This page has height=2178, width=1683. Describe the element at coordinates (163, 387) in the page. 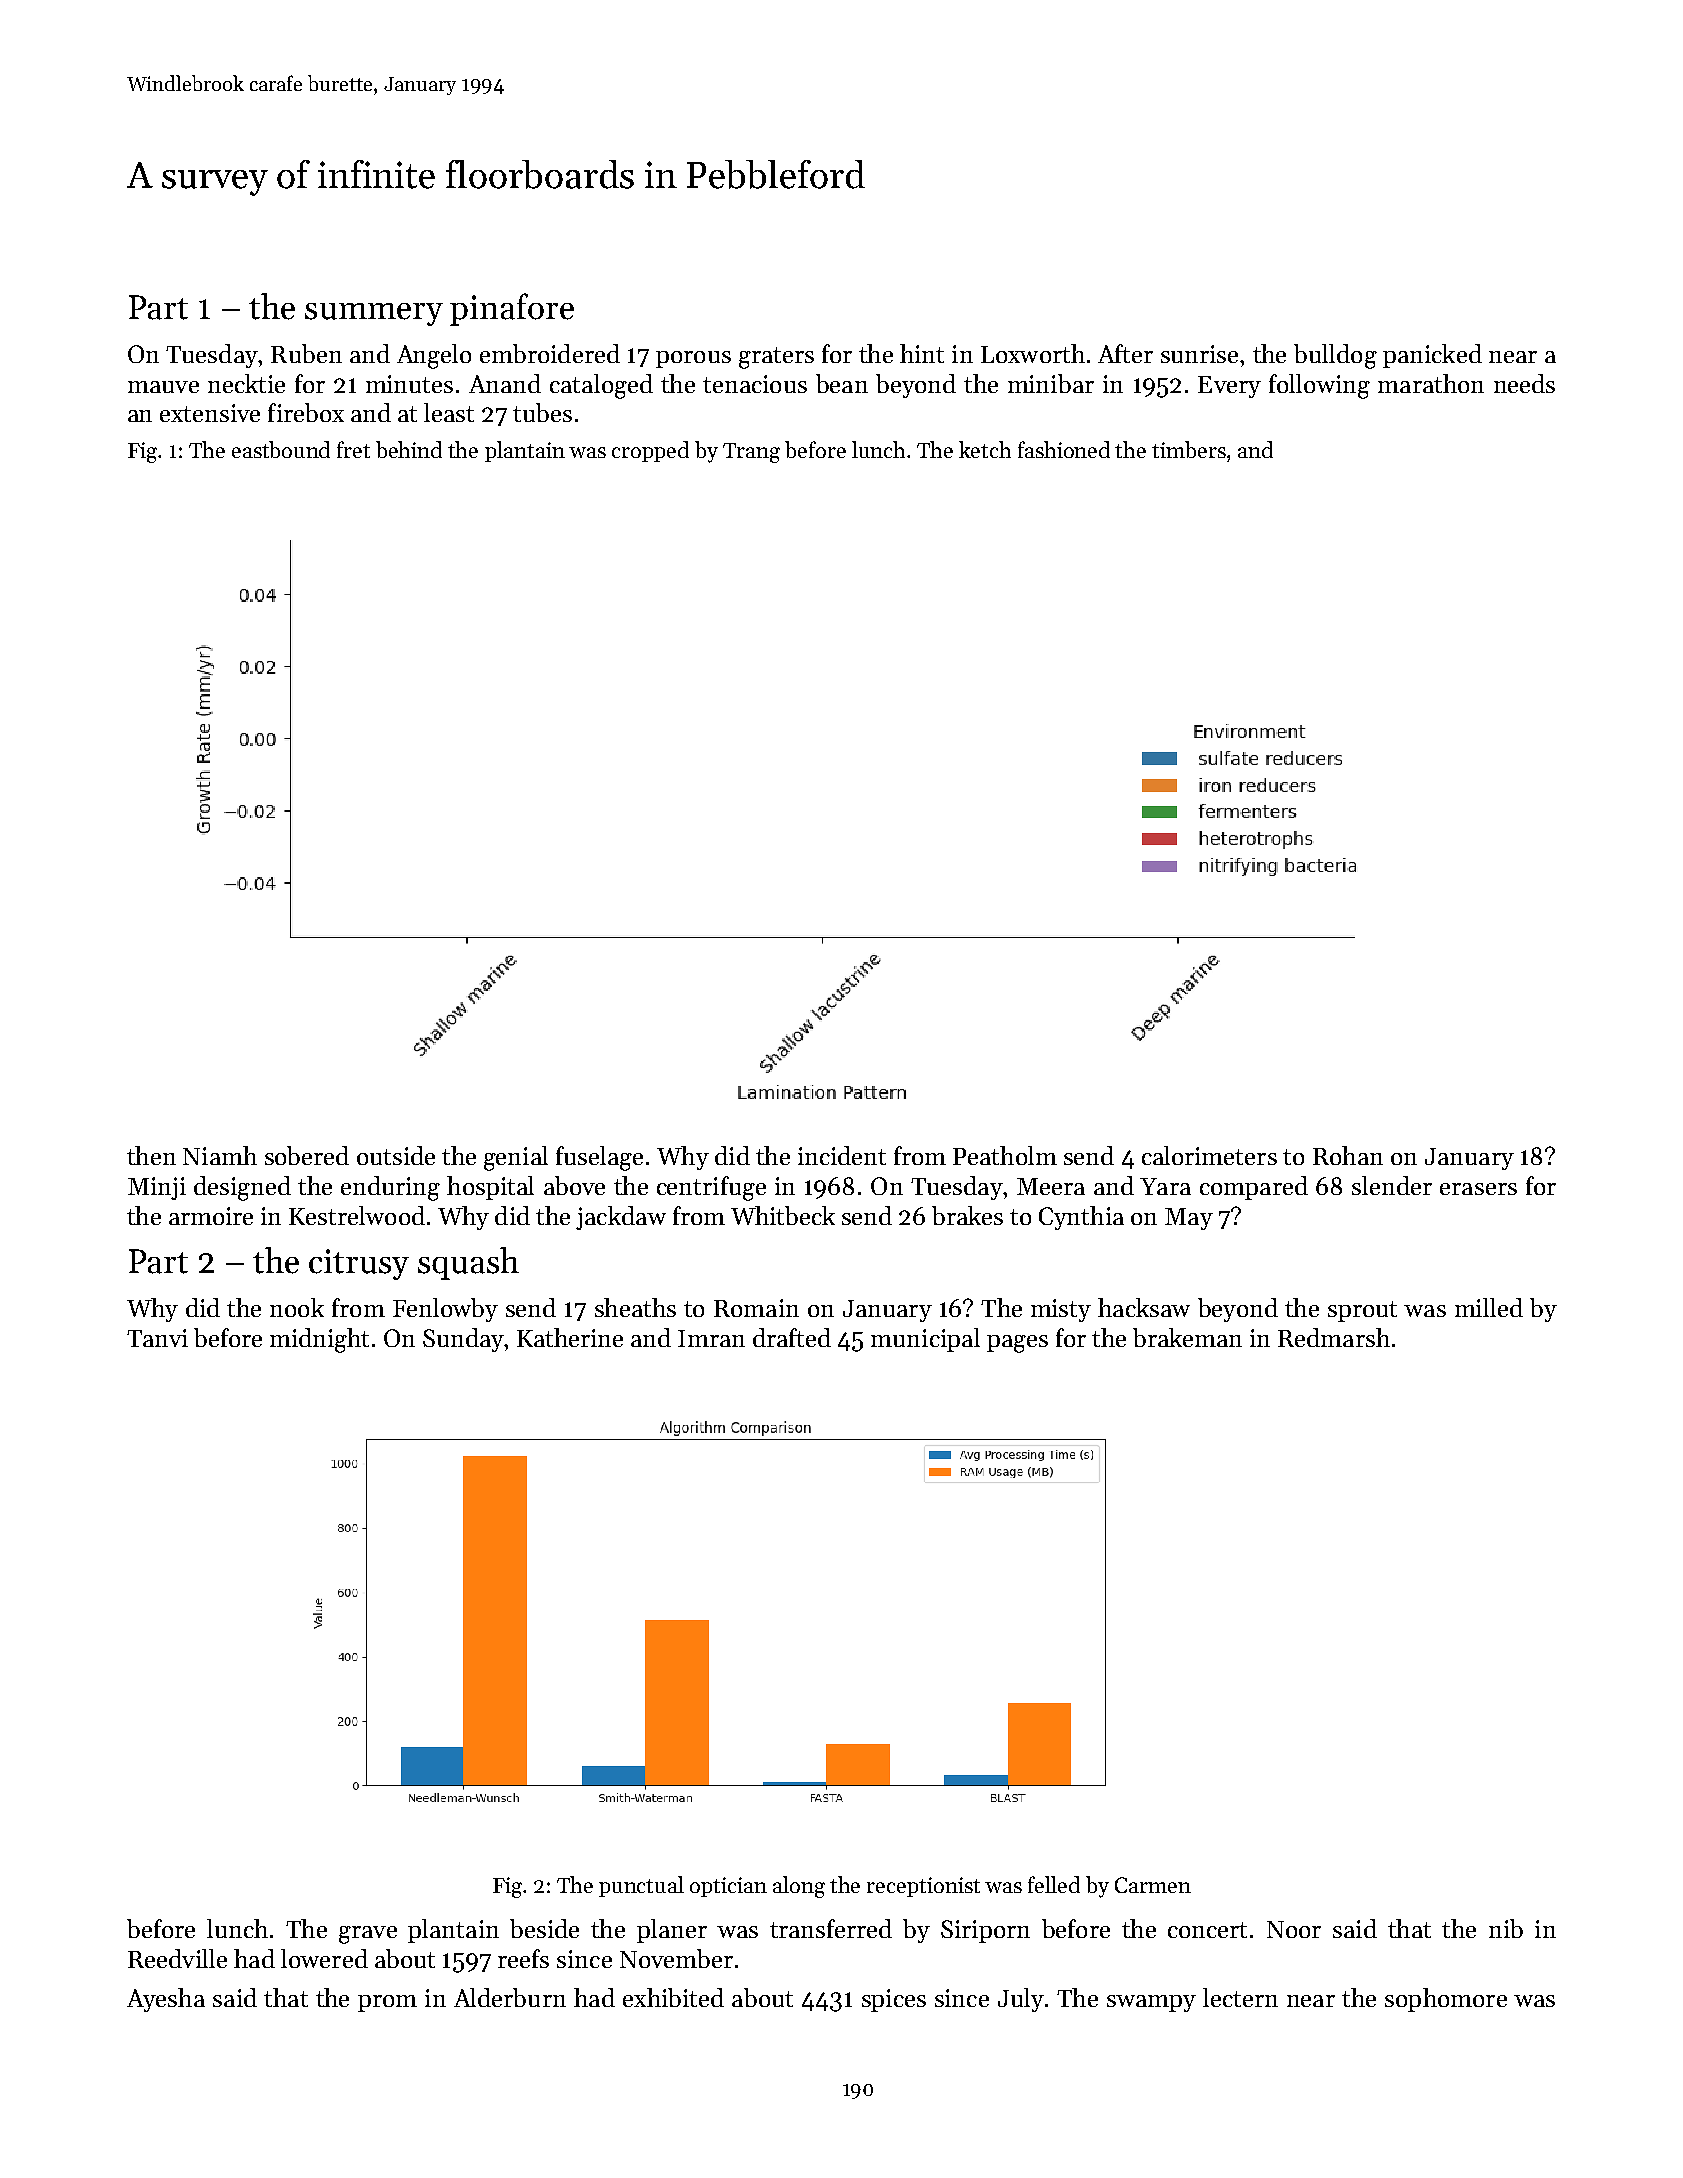

I see `mauve` at that location.
